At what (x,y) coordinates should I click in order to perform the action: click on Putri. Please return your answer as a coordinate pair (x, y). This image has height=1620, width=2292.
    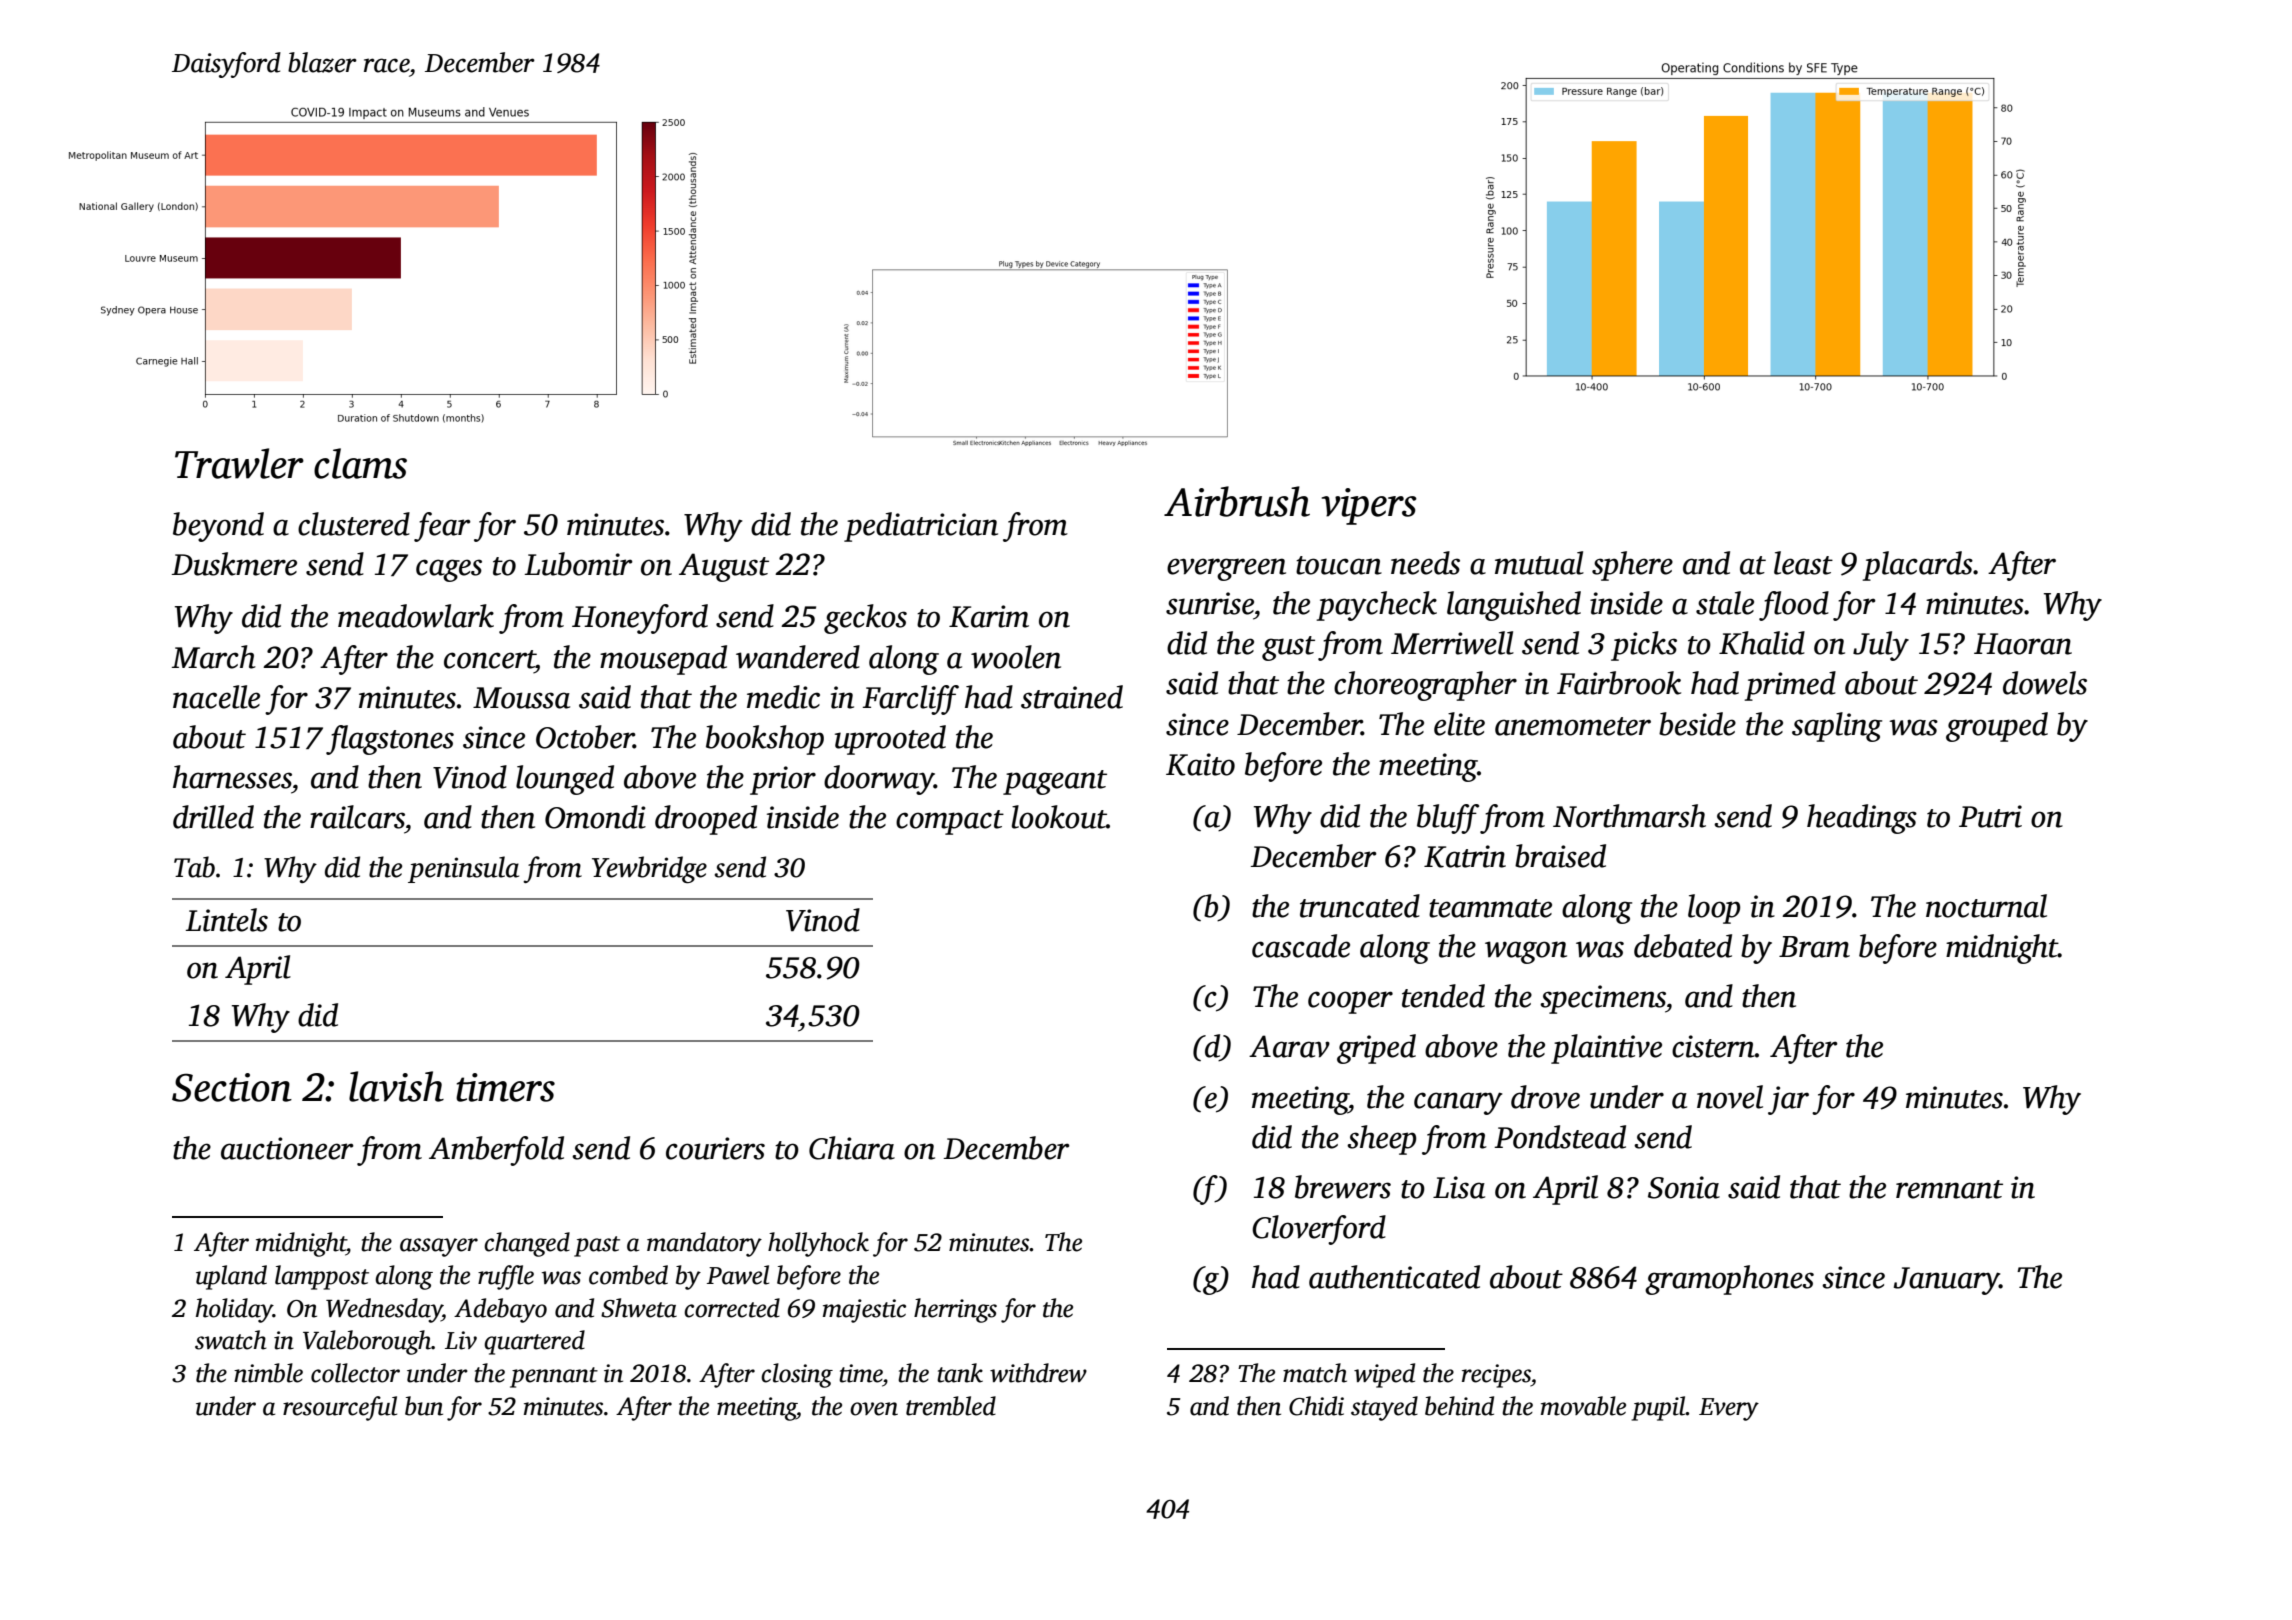
    Looking at the image, I should click on (1990, 816).
